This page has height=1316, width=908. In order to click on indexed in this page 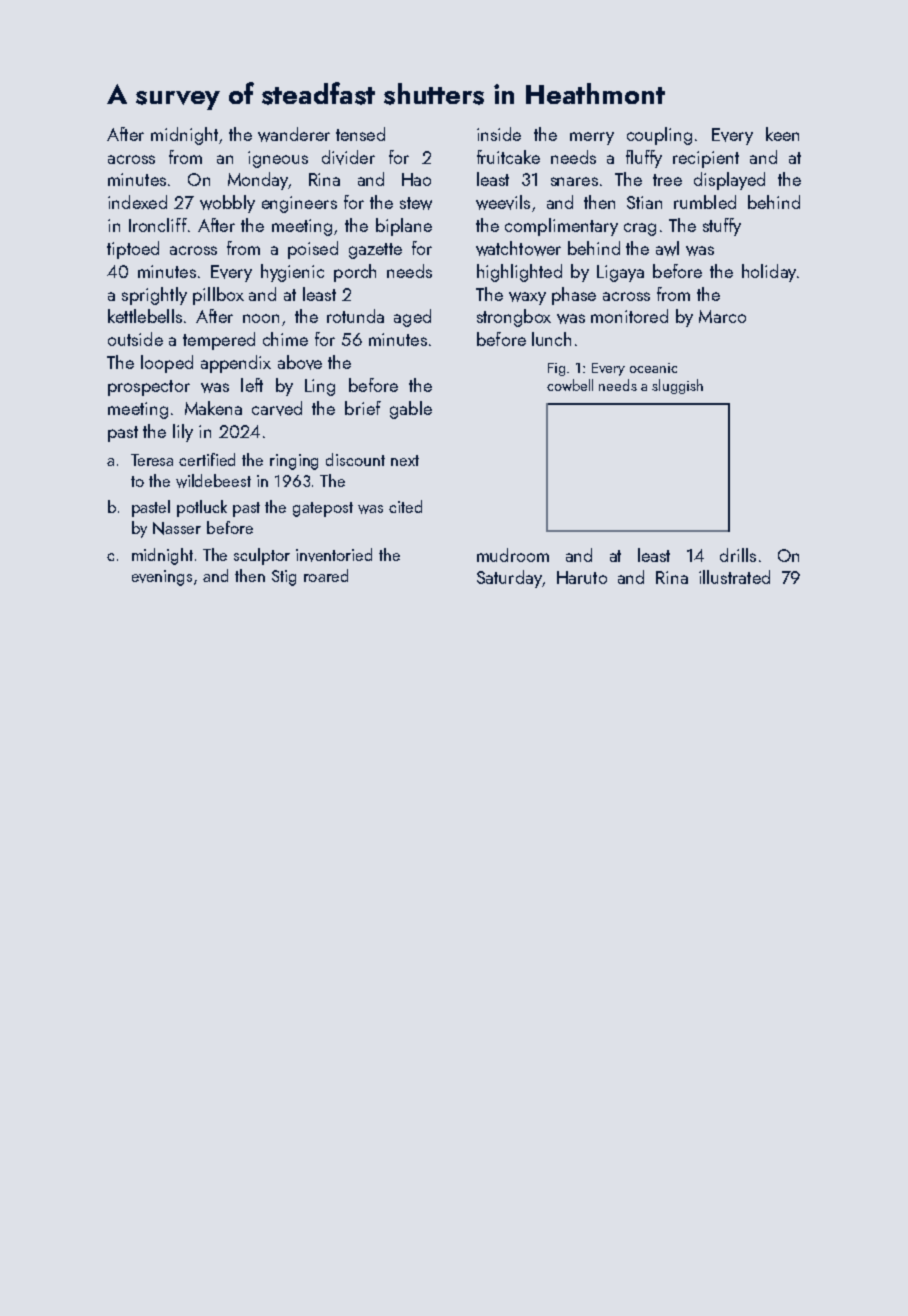, I will do `click(137, 202)`.
